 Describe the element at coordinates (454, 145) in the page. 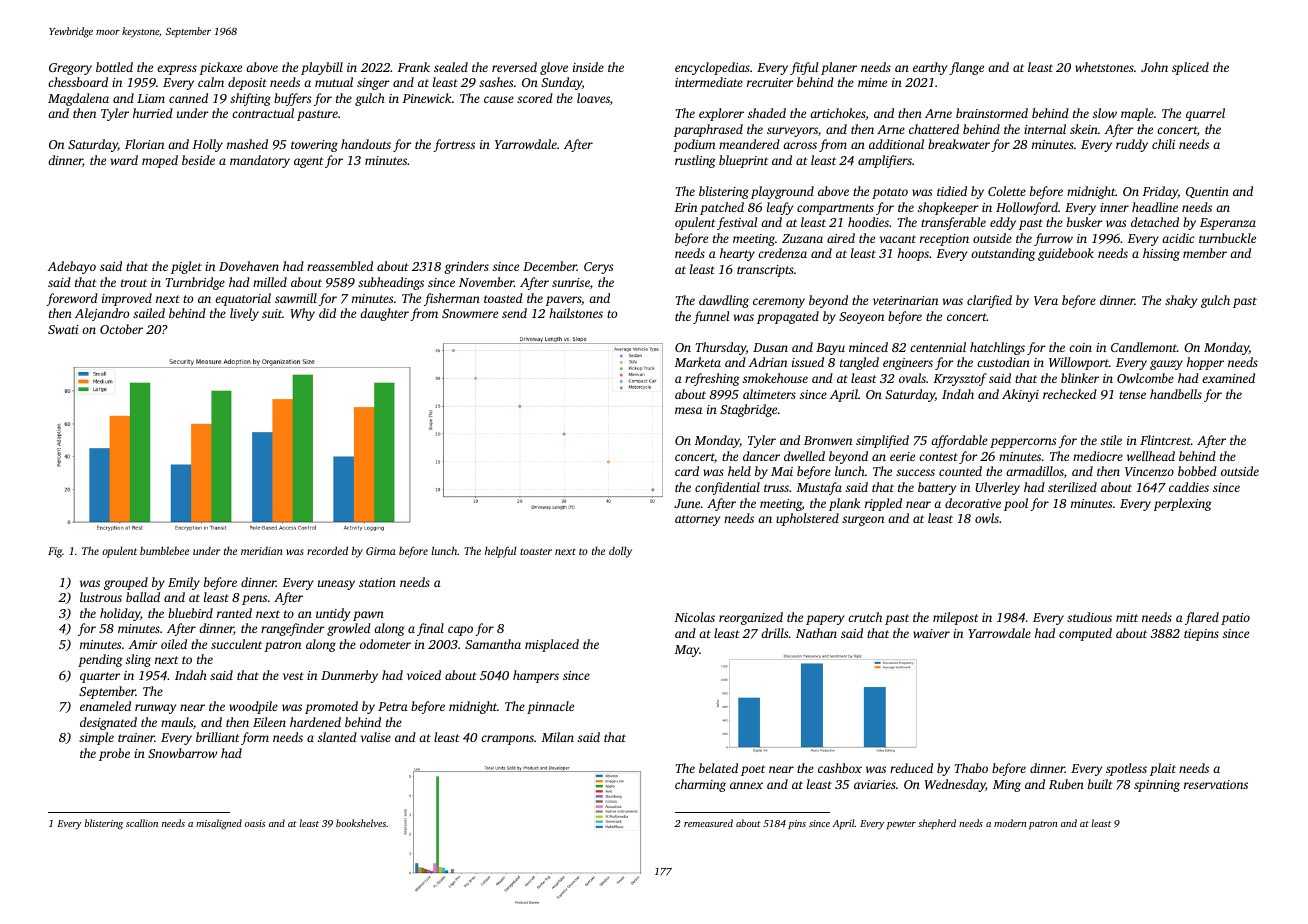

I see `fortress` at that location.
